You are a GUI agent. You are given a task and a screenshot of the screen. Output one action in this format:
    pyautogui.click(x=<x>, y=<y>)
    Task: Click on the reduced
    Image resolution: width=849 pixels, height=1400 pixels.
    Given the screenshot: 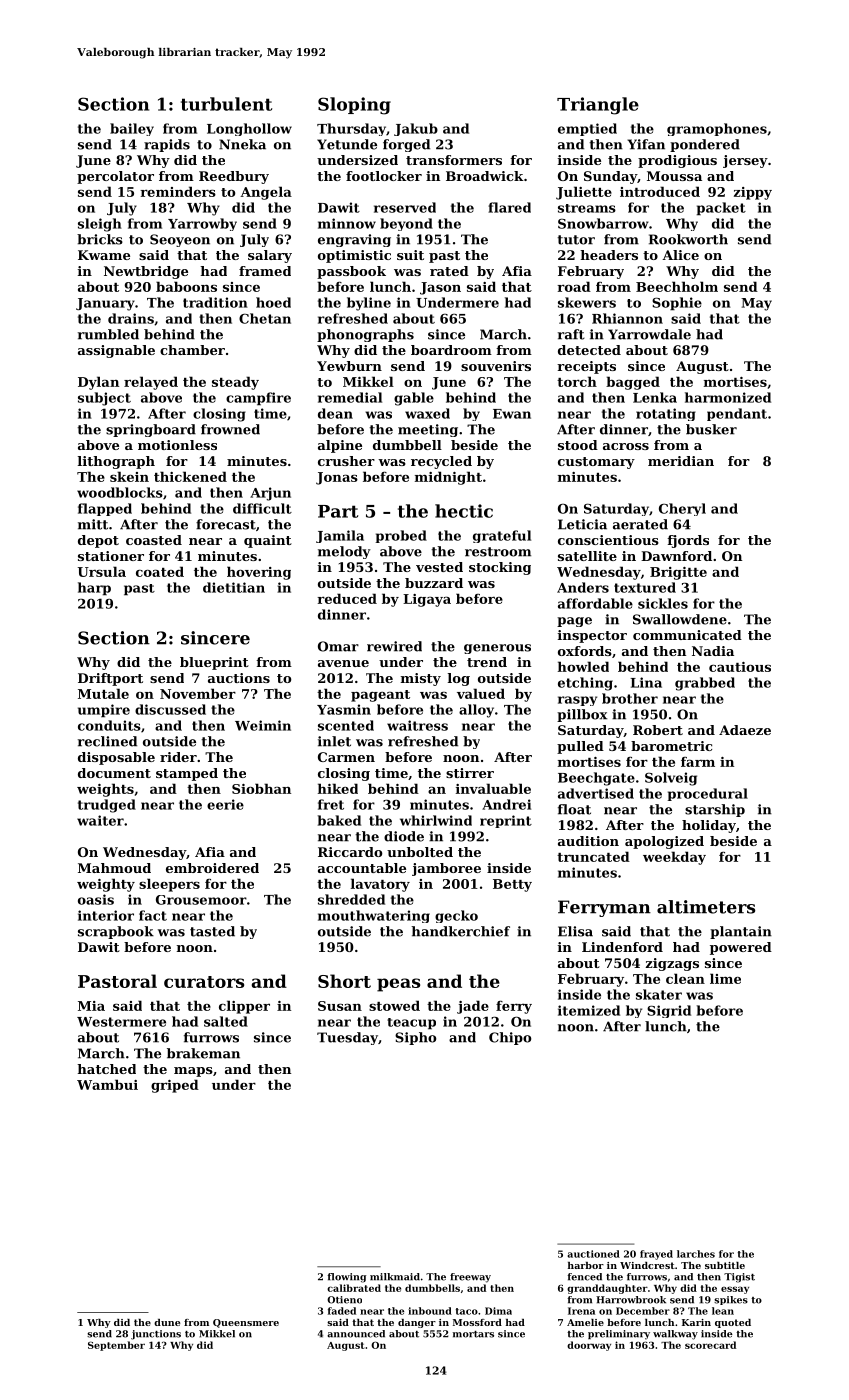 What is the action you would take?
    pyautogui.click(x=347, y=598)
